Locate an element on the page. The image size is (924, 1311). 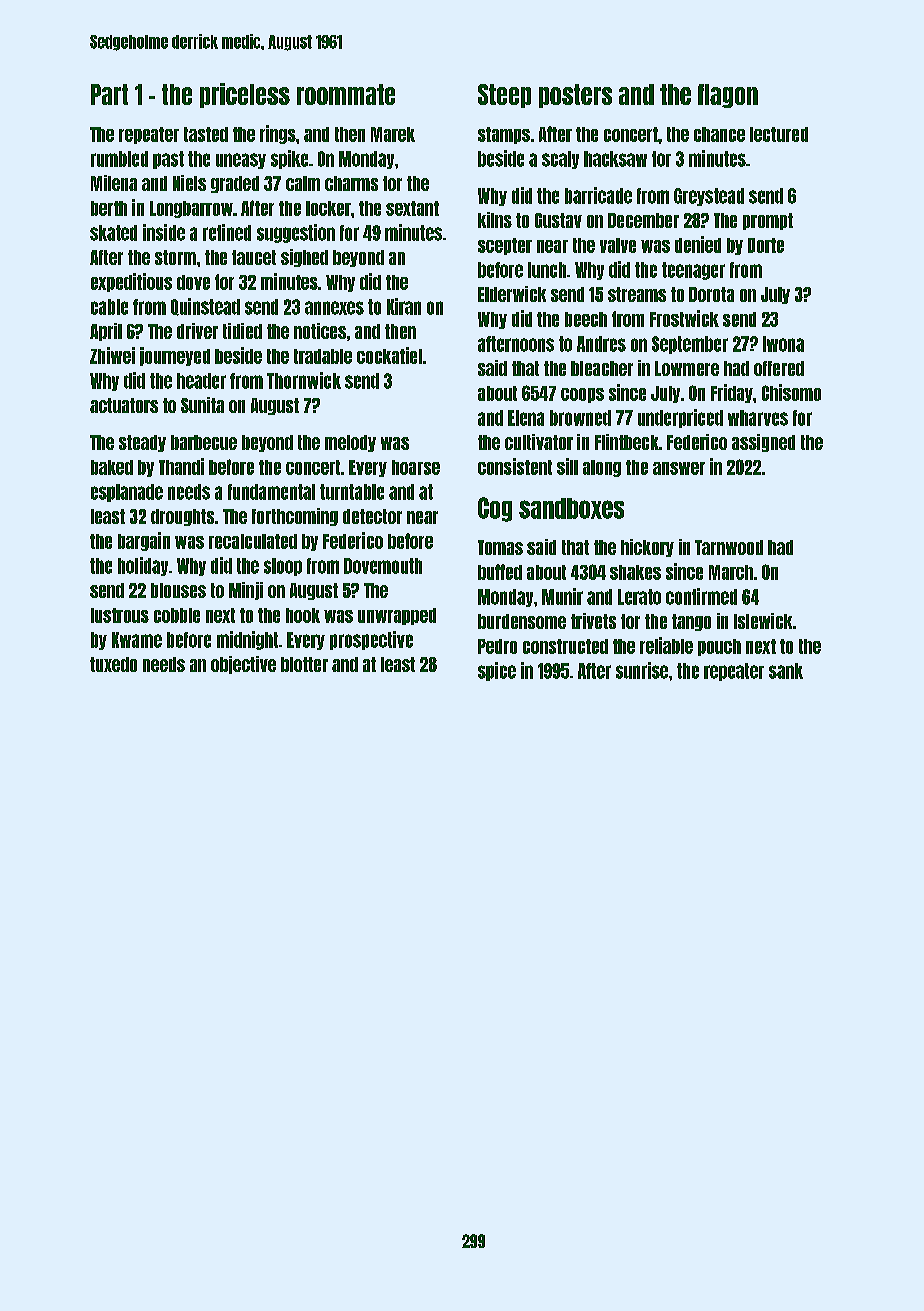
coops is located at coordinates (582, 395).
